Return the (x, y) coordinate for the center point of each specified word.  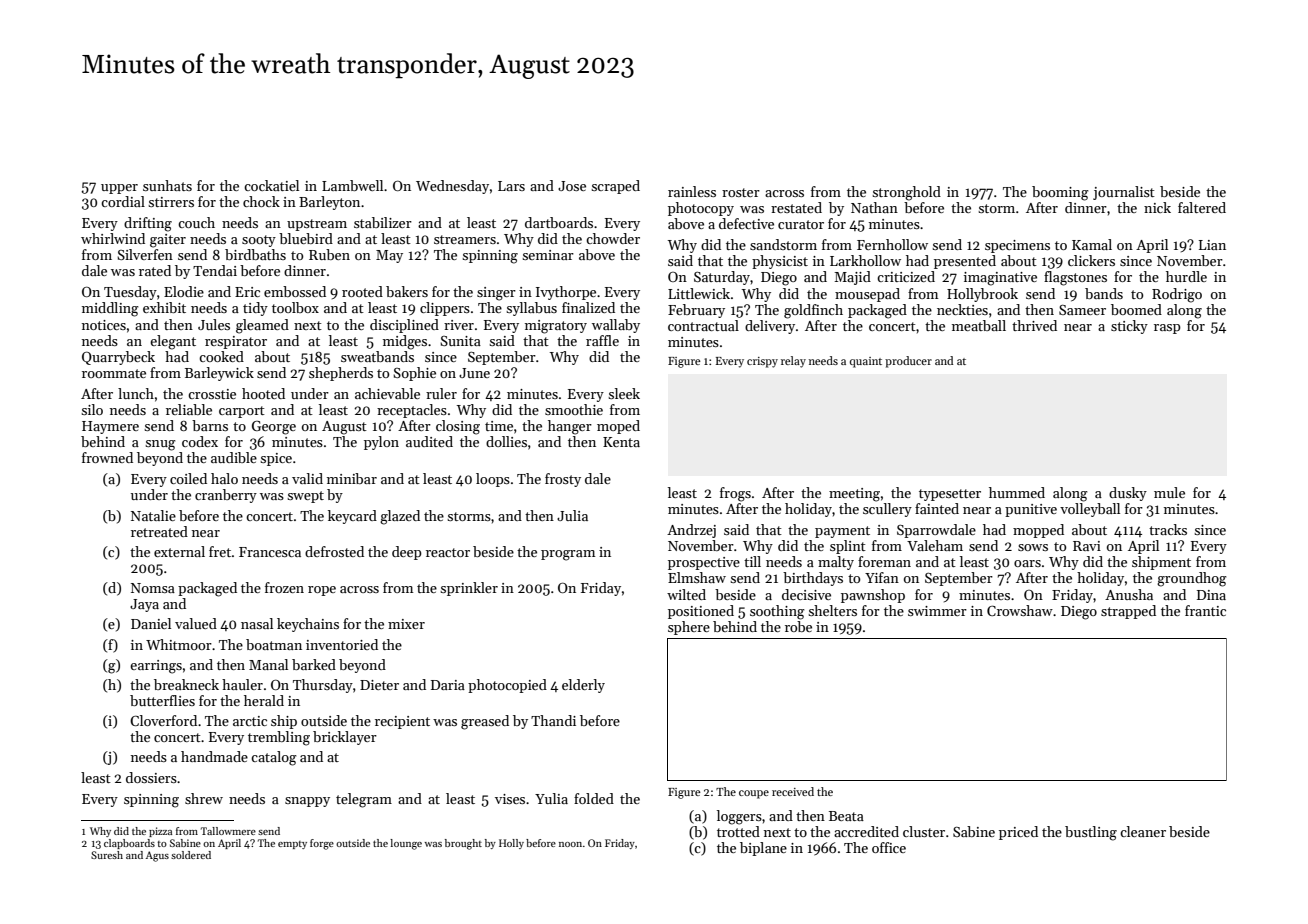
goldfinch (813, 311)
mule (1169, 492)
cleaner (1143, 831)
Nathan (874, 207)
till (752, 561)
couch (196, 222)
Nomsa (153, 588)
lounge (406, 844)
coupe (754, 794)
